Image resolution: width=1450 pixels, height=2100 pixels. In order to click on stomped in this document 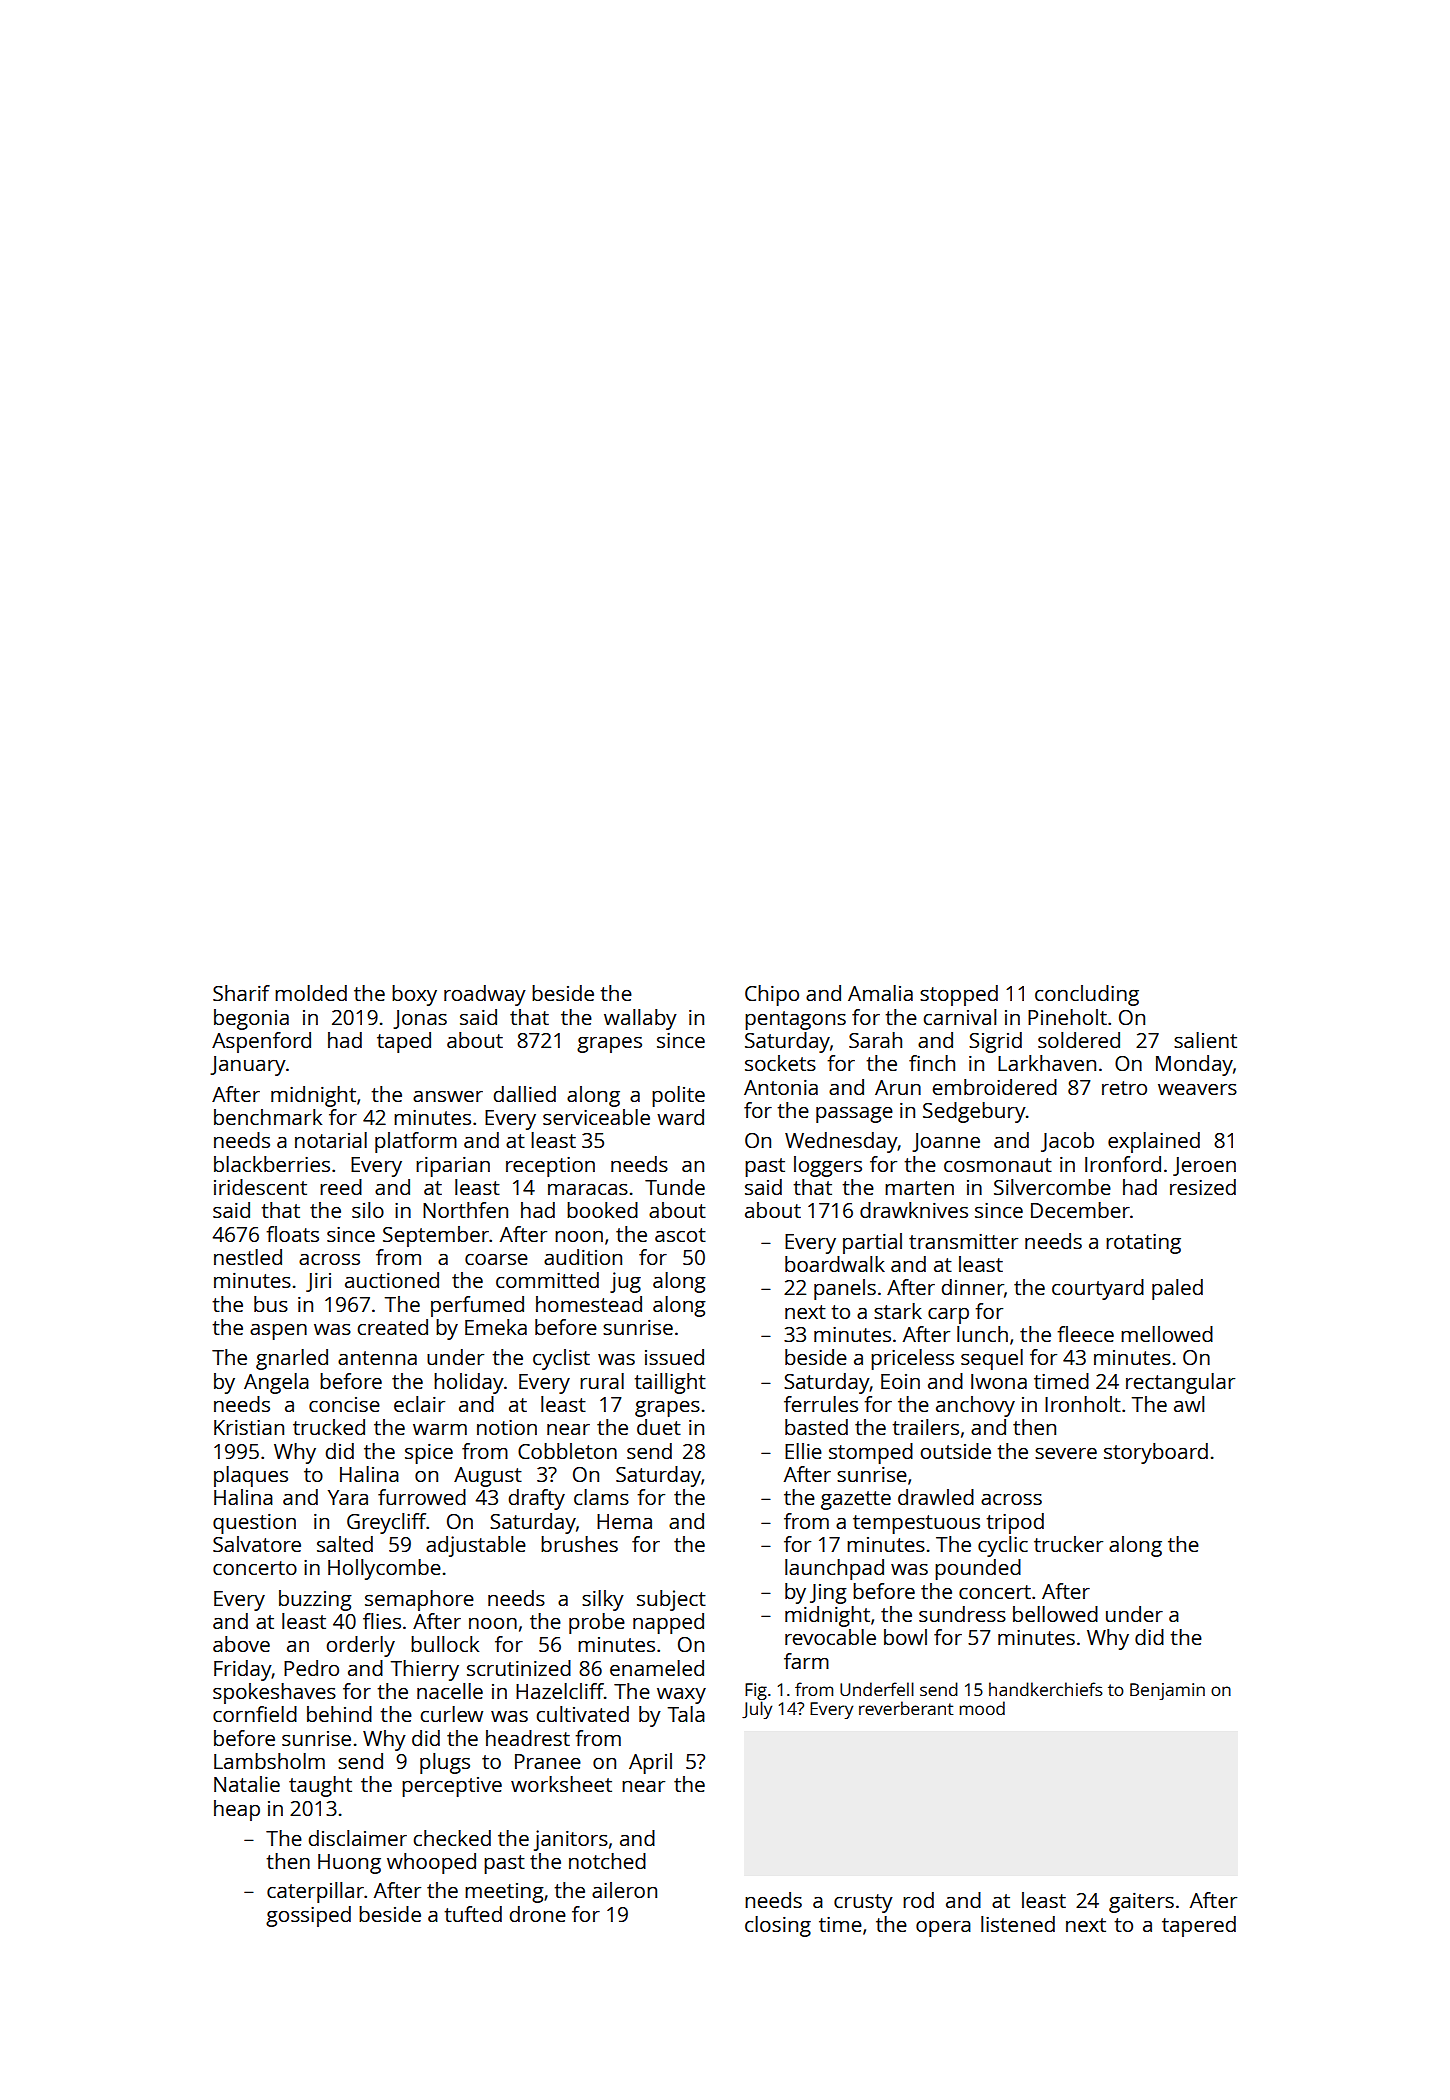, I will do `click(871, 1453)`.
